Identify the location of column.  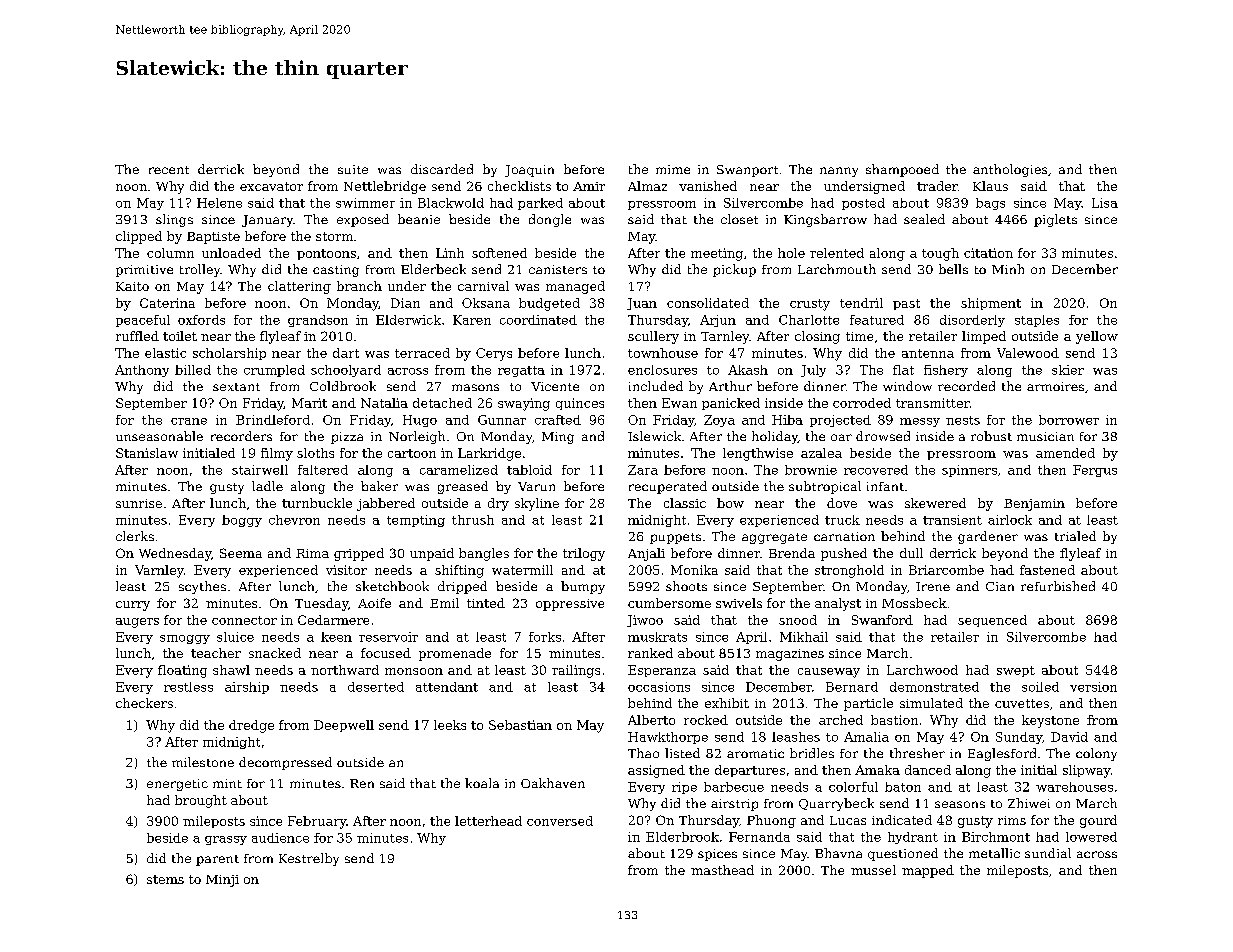
(170, 253).
